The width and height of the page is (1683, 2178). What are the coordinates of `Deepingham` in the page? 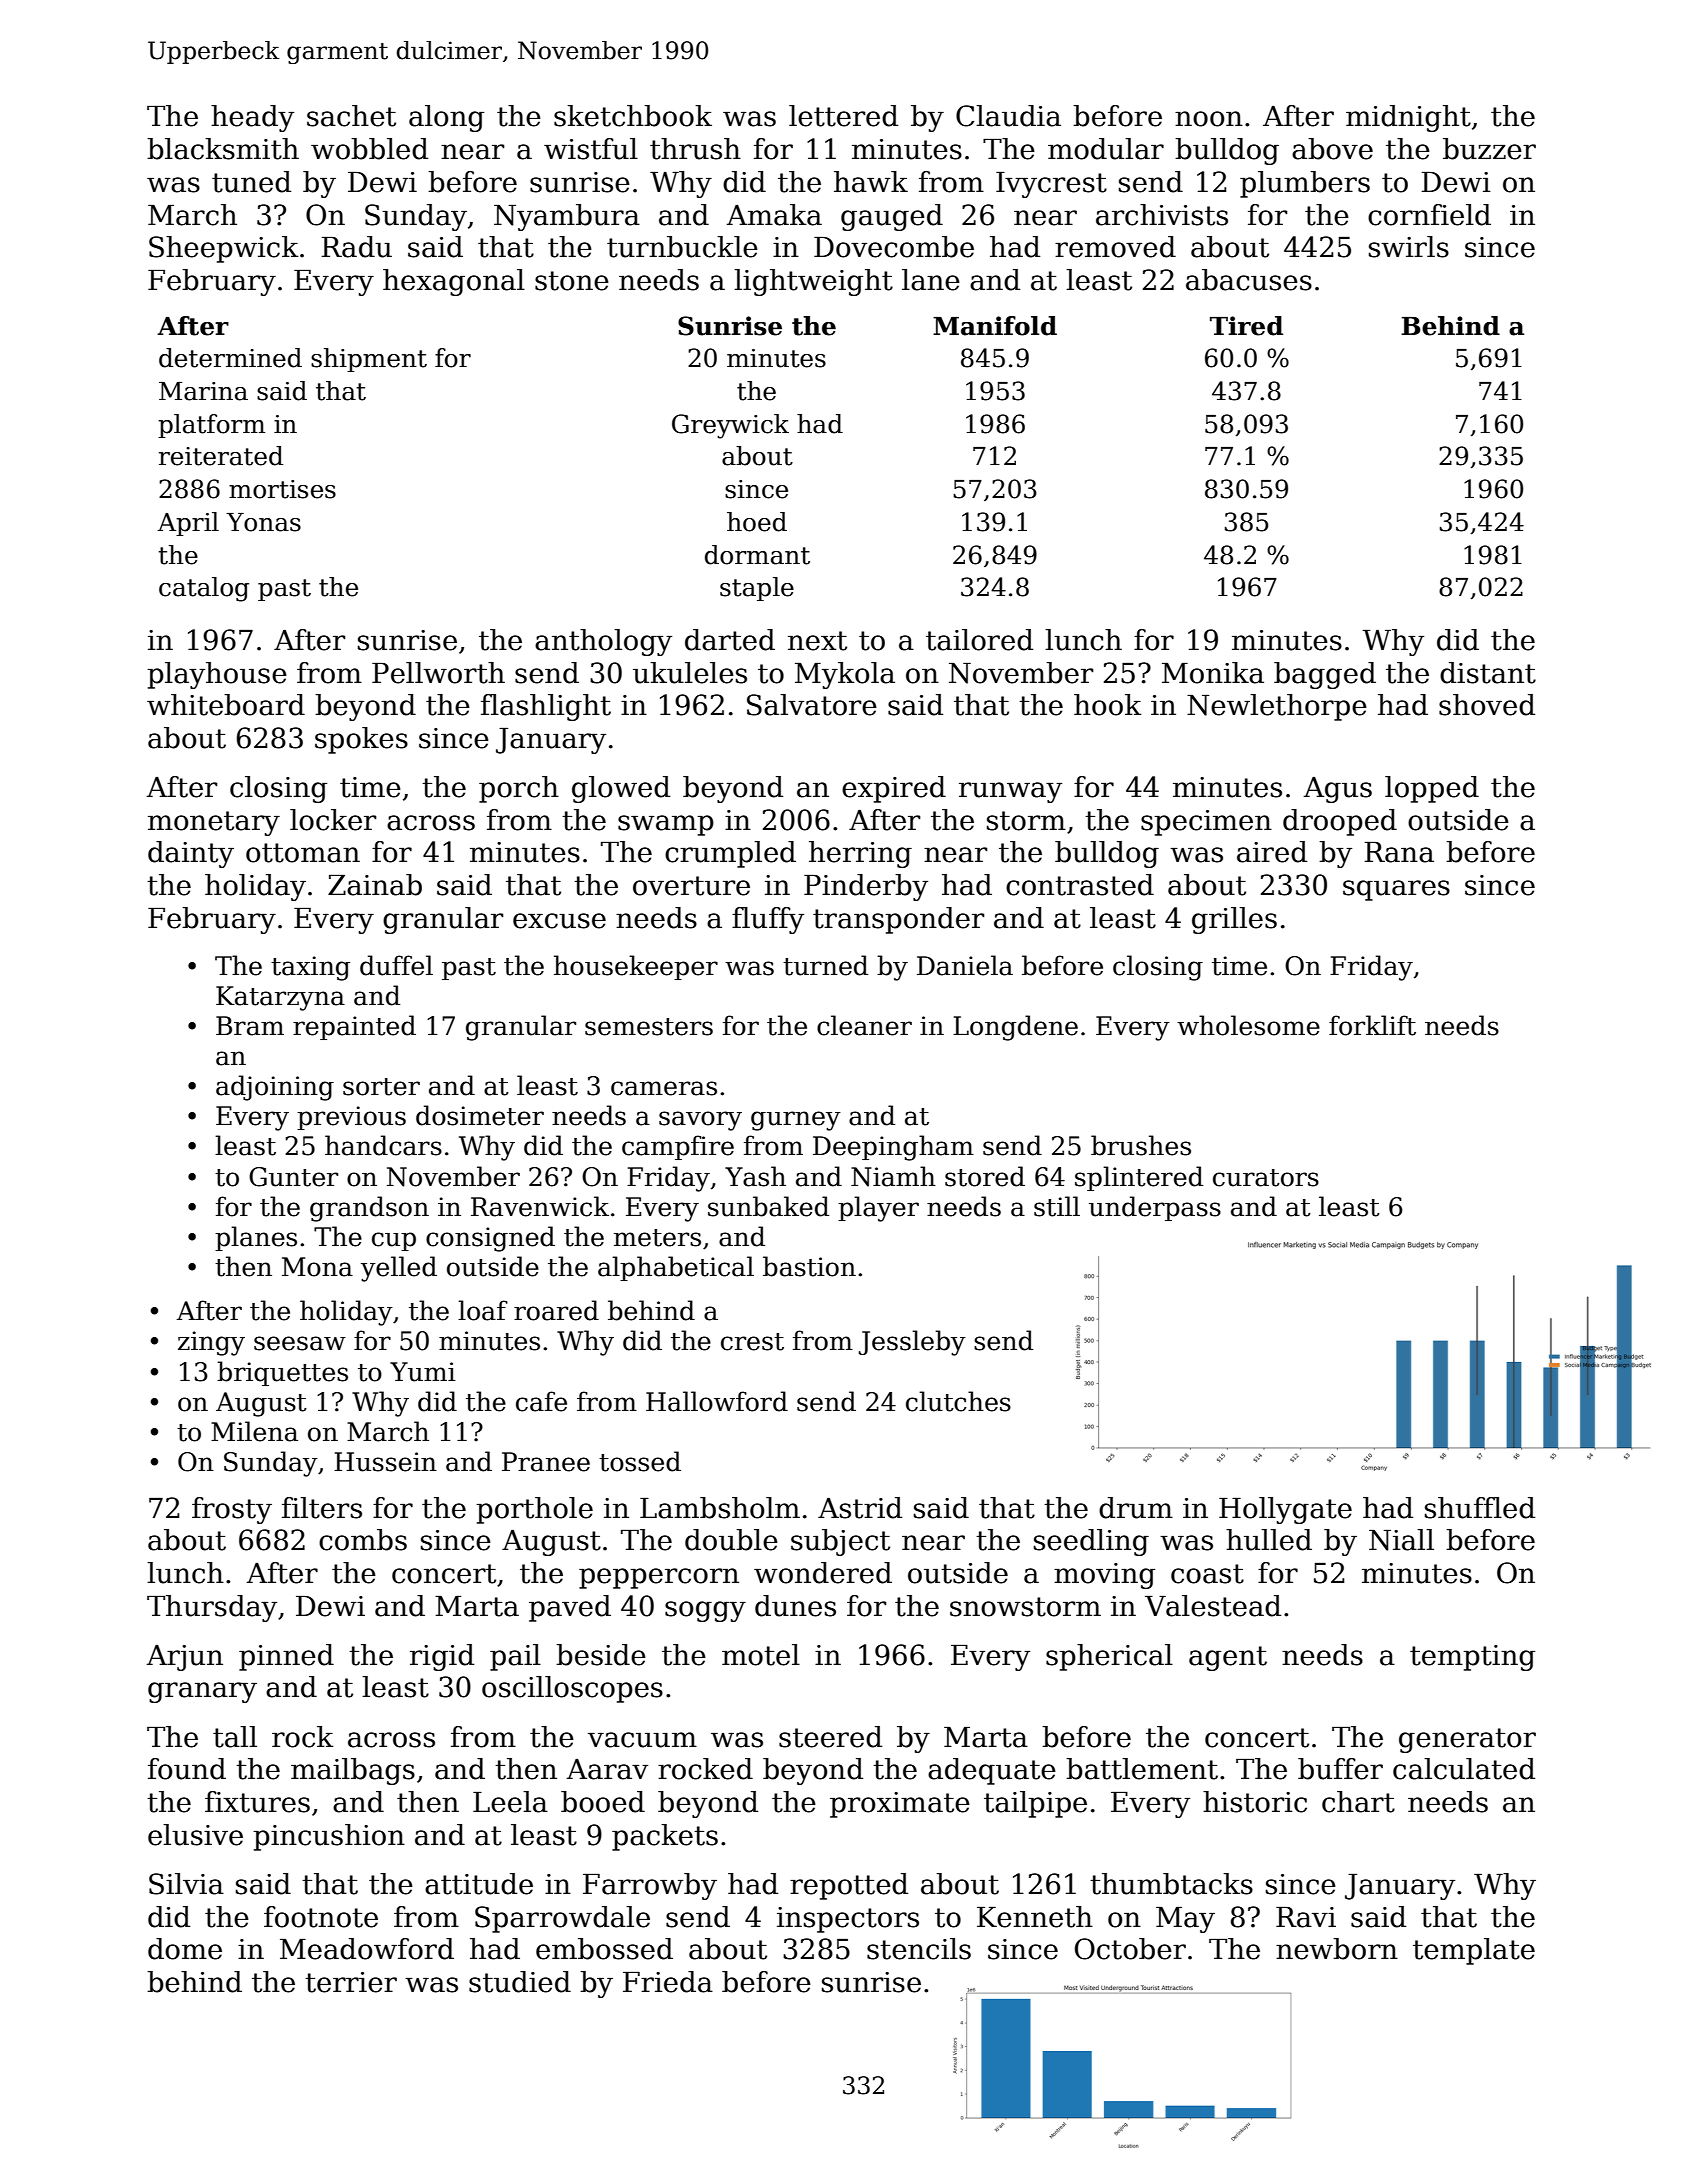 It's located at (893, 1148).
